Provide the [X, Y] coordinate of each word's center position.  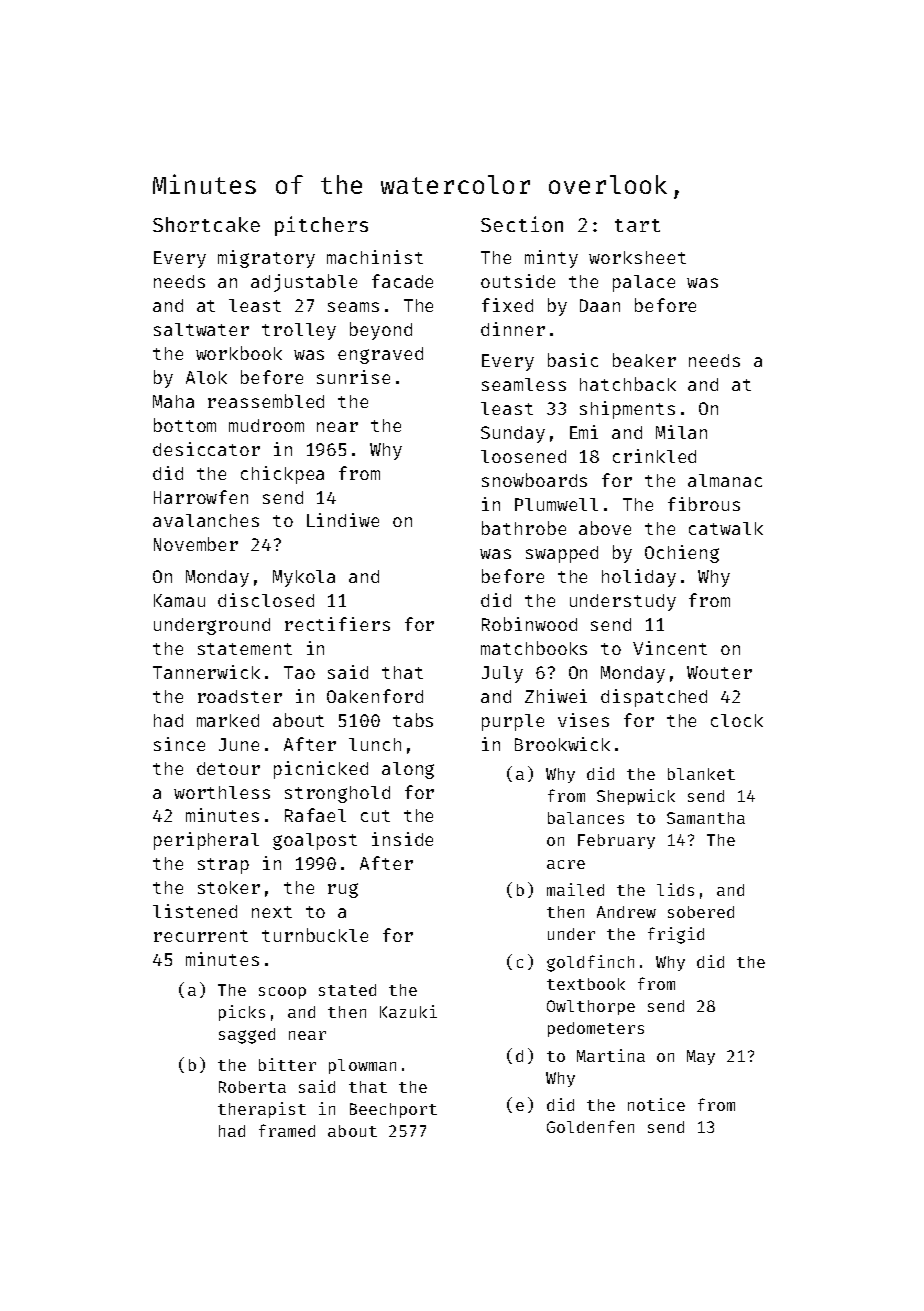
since [179, 744]
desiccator [206, 449]
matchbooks [534, 648]
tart [637, 225]
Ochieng [682, 554]
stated [347, 990]
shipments [627, 410]
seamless [524, 384]
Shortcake [206, 224]
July [502, 674]
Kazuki [408, 1011]
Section [522, 224]
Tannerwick [206, 672]
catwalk [726, 528]
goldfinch [590, 963]
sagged [247, 1036]
